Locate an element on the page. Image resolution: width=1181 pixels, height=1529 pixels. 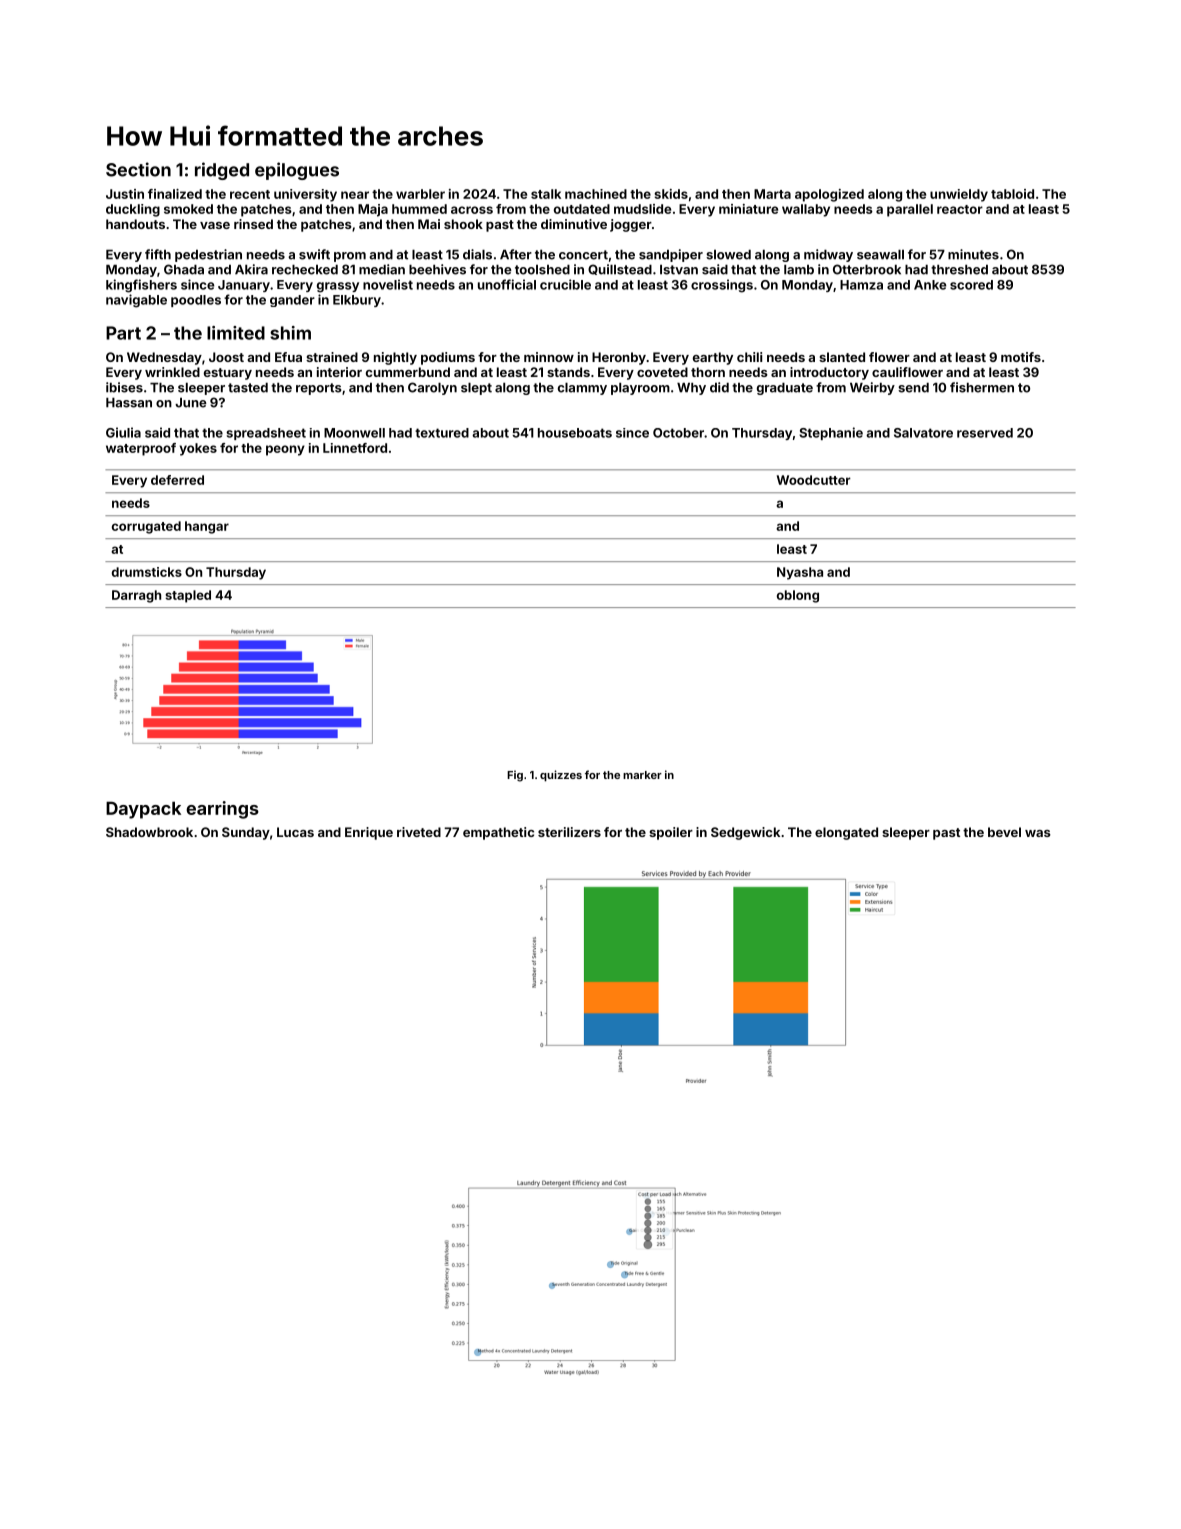
quizzes is located at coordinates (561, 776).
